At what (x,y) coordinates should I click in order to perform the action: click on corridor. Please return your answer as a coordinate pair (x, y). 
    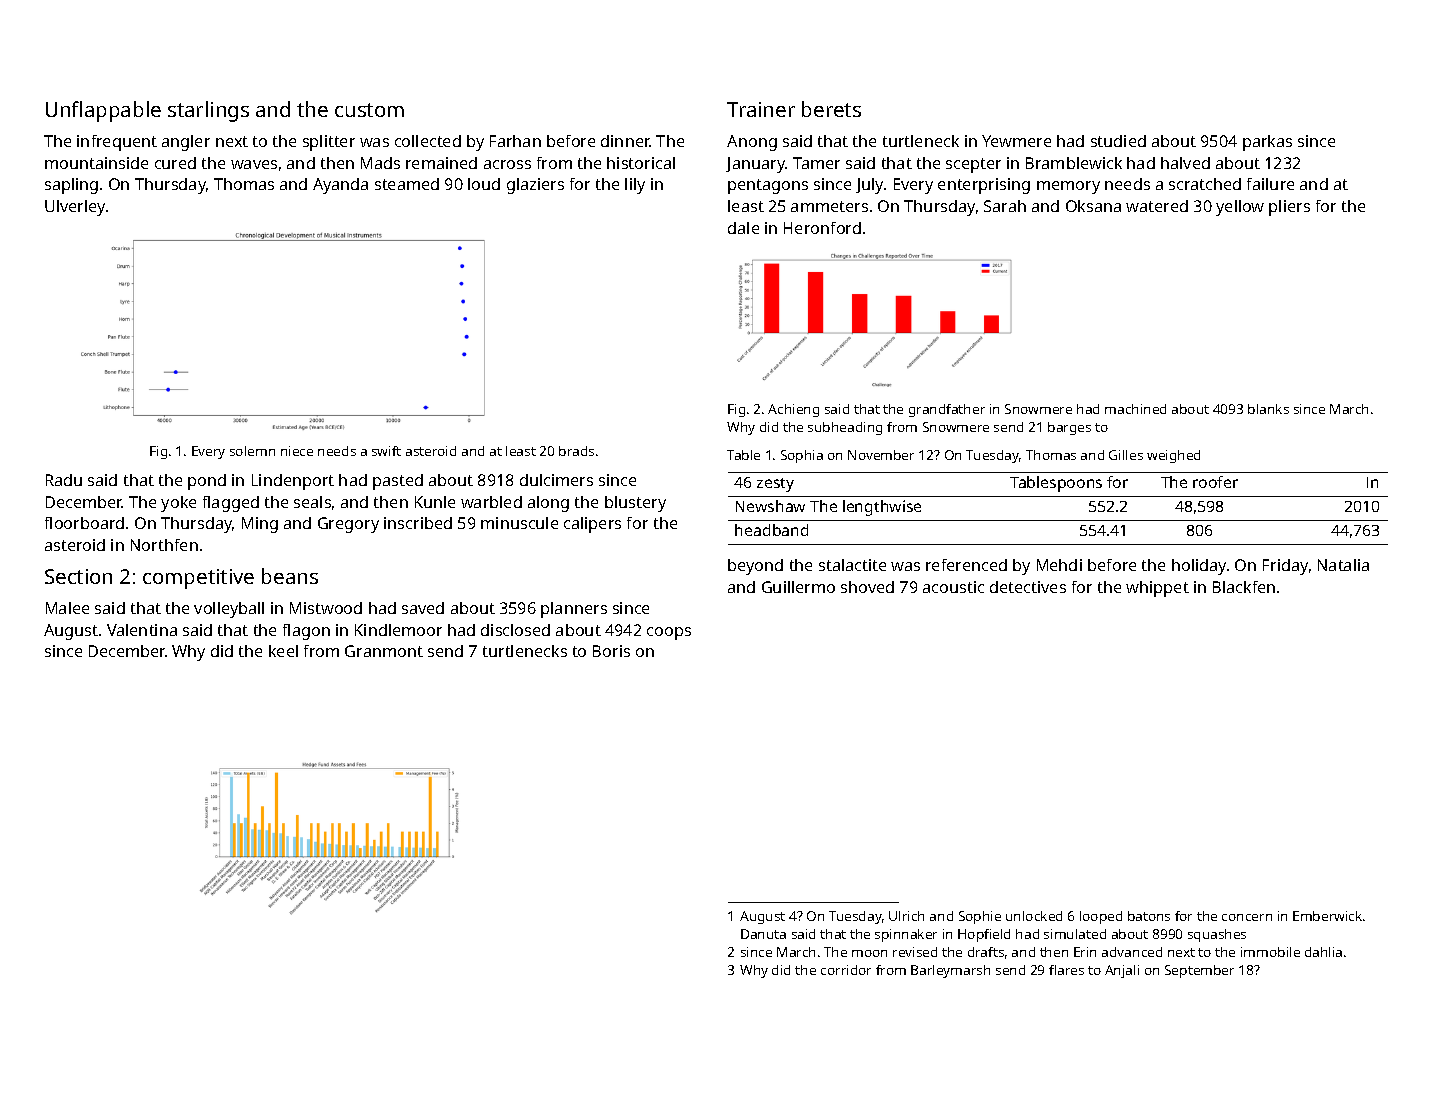
    Looking at the image, I should click on (846, 970).
